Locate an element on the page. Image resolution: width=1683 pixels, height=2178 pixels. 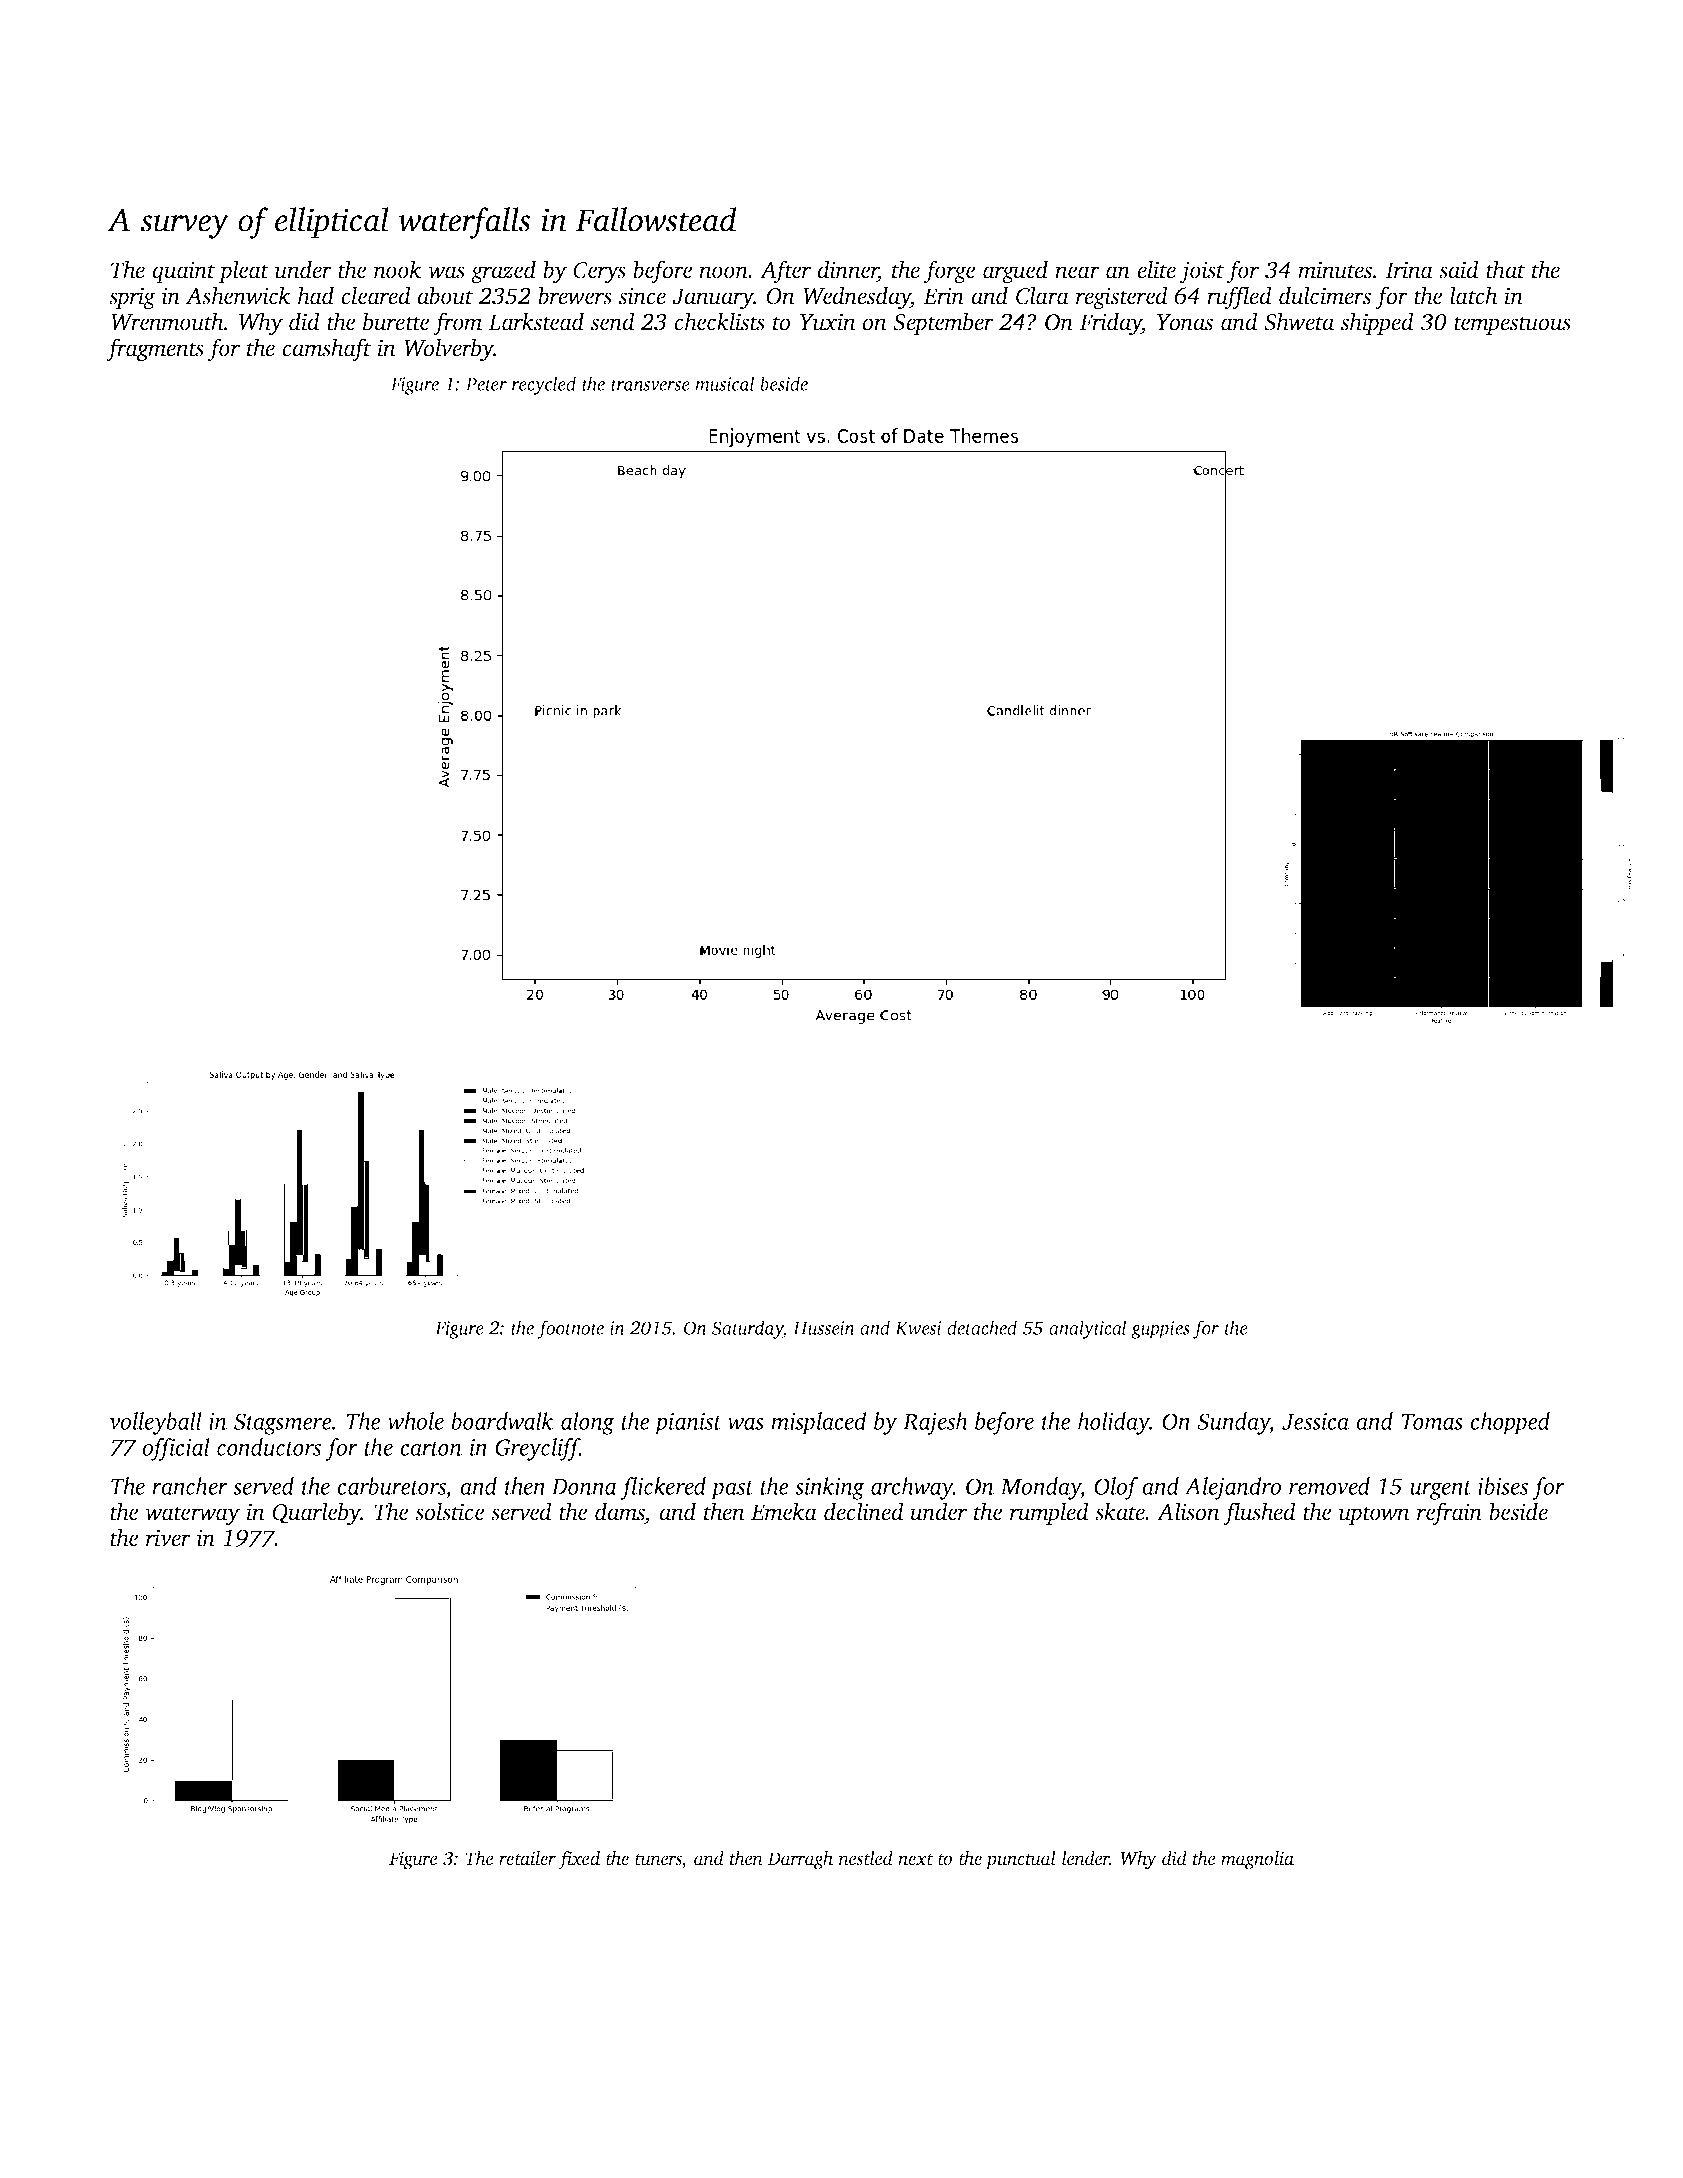
volleyball is located at coordinates (155, 1423).
